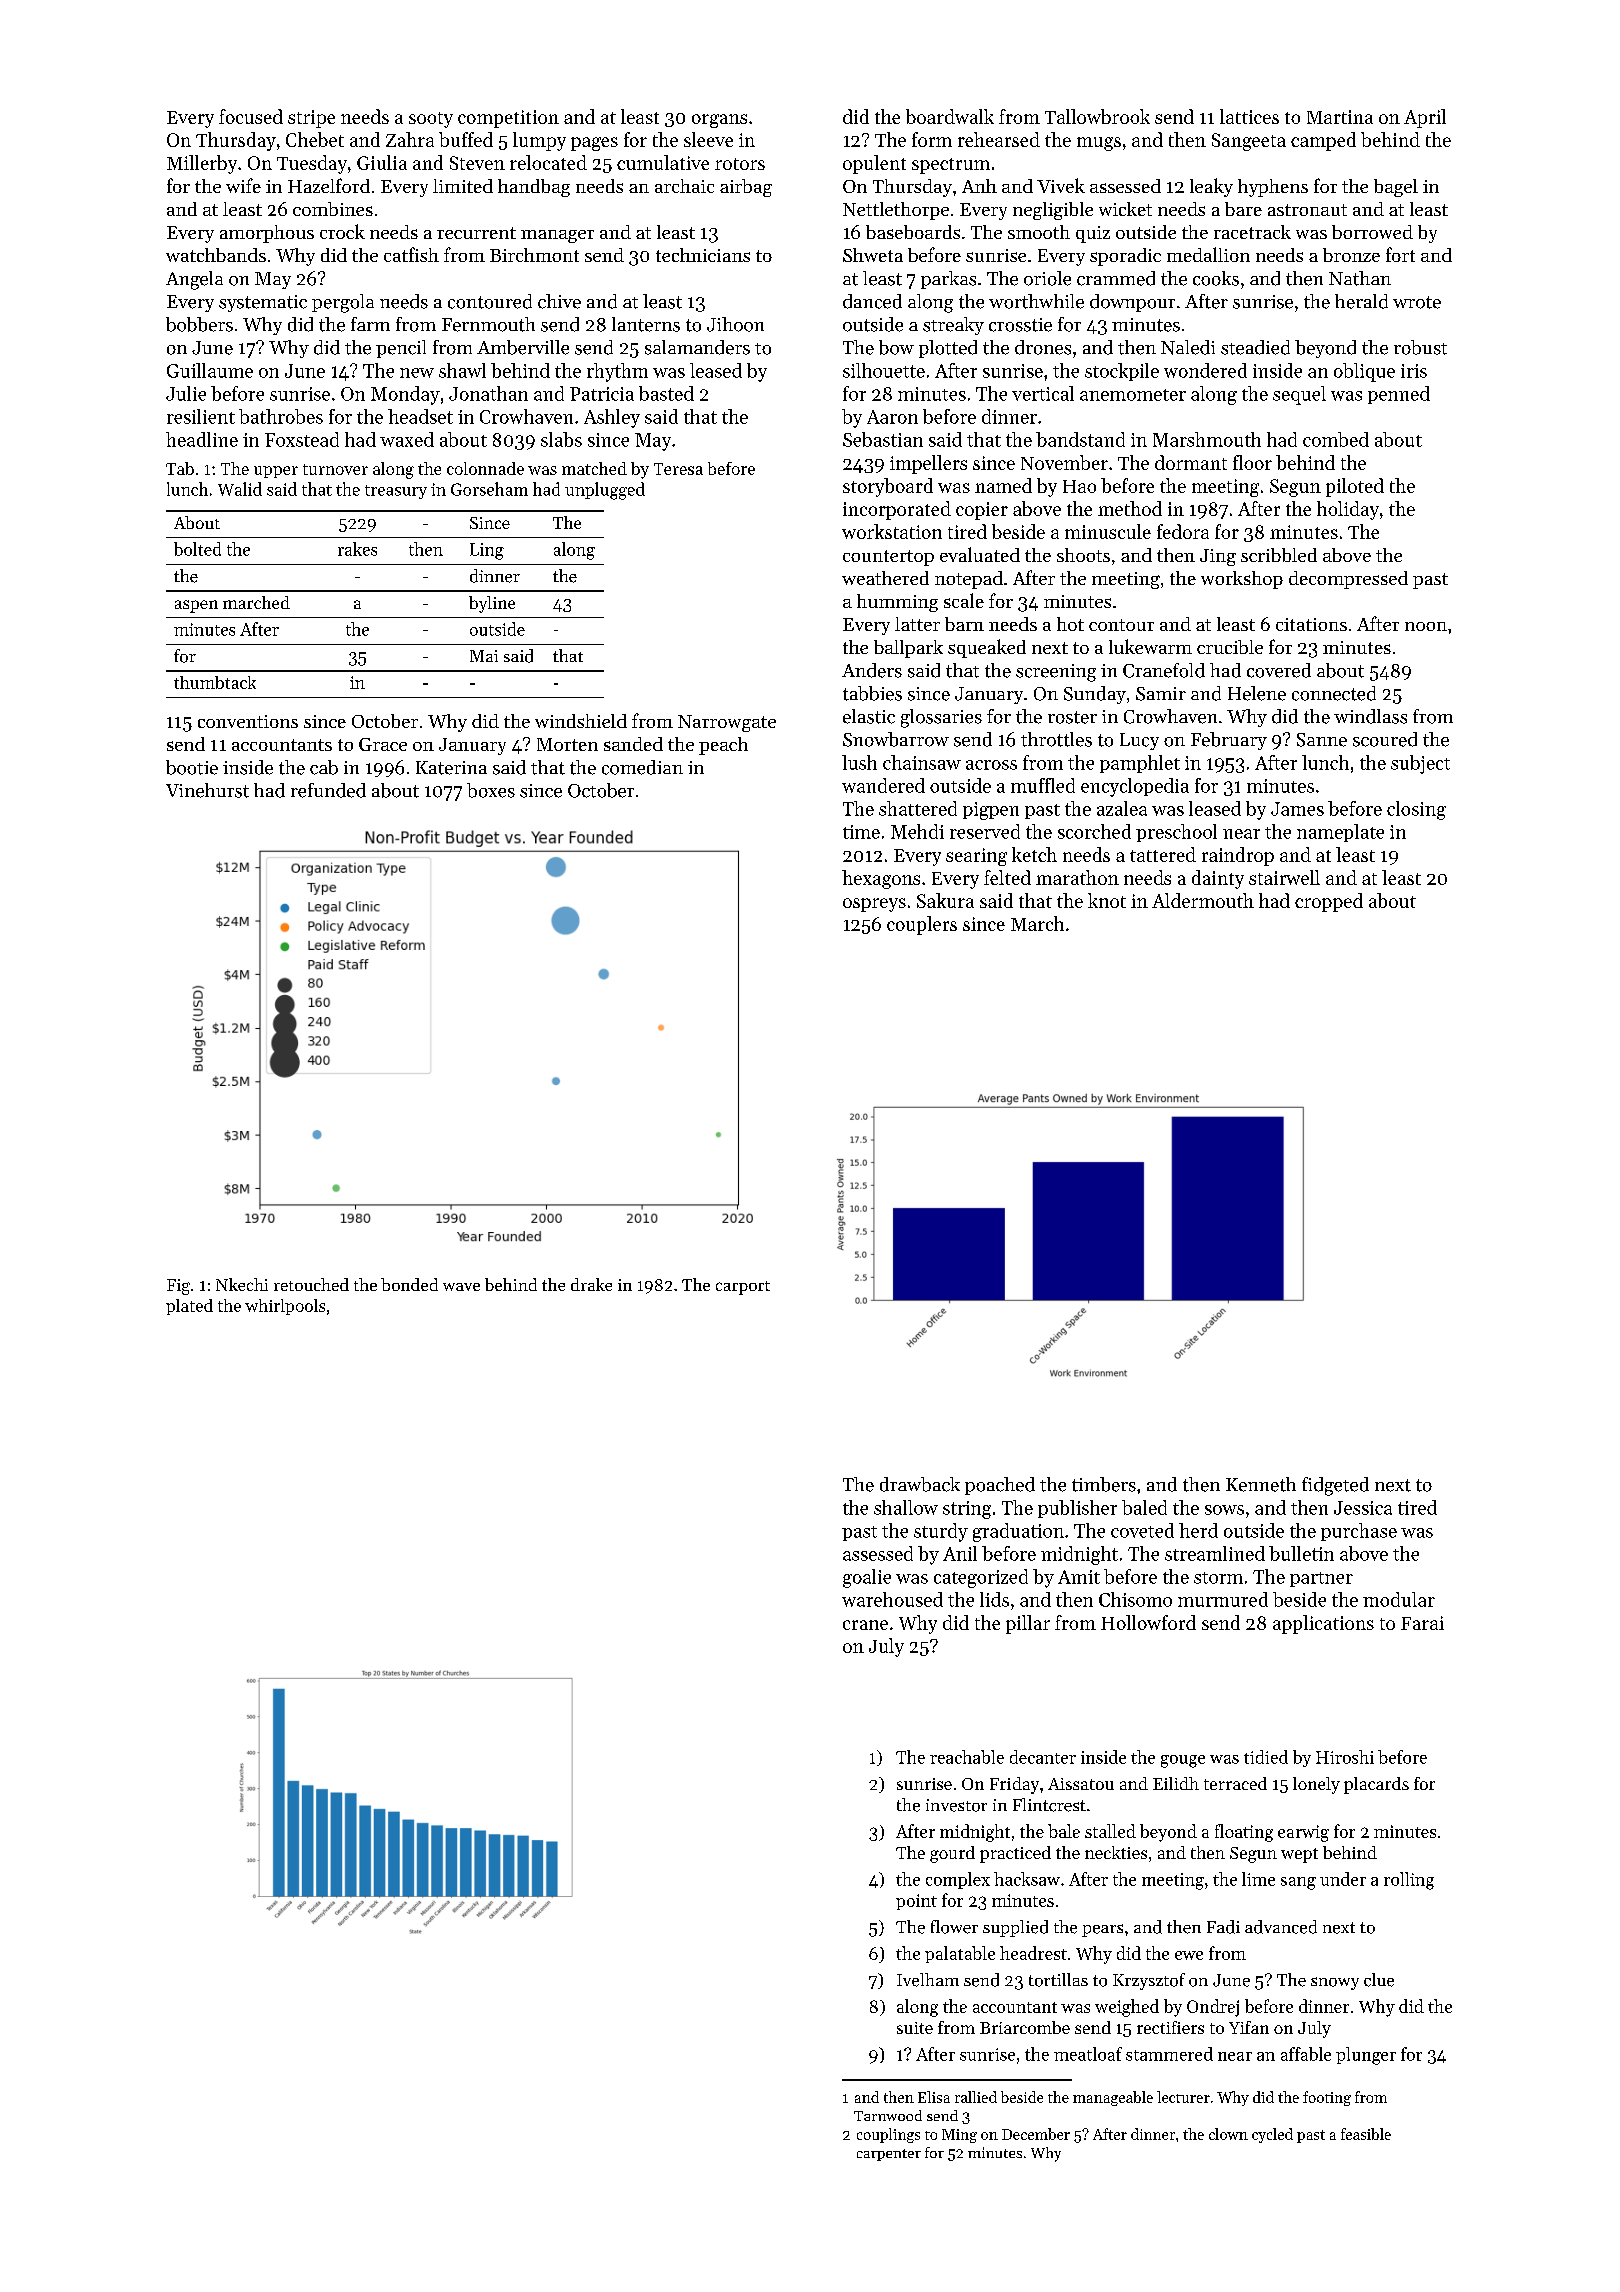 The width and height of the screenshot is (1620, 2292). What do you see at coordinates (888, 2115) in the screenshot?
I see `Tarnwood` at bounding box center [888, 2115].
